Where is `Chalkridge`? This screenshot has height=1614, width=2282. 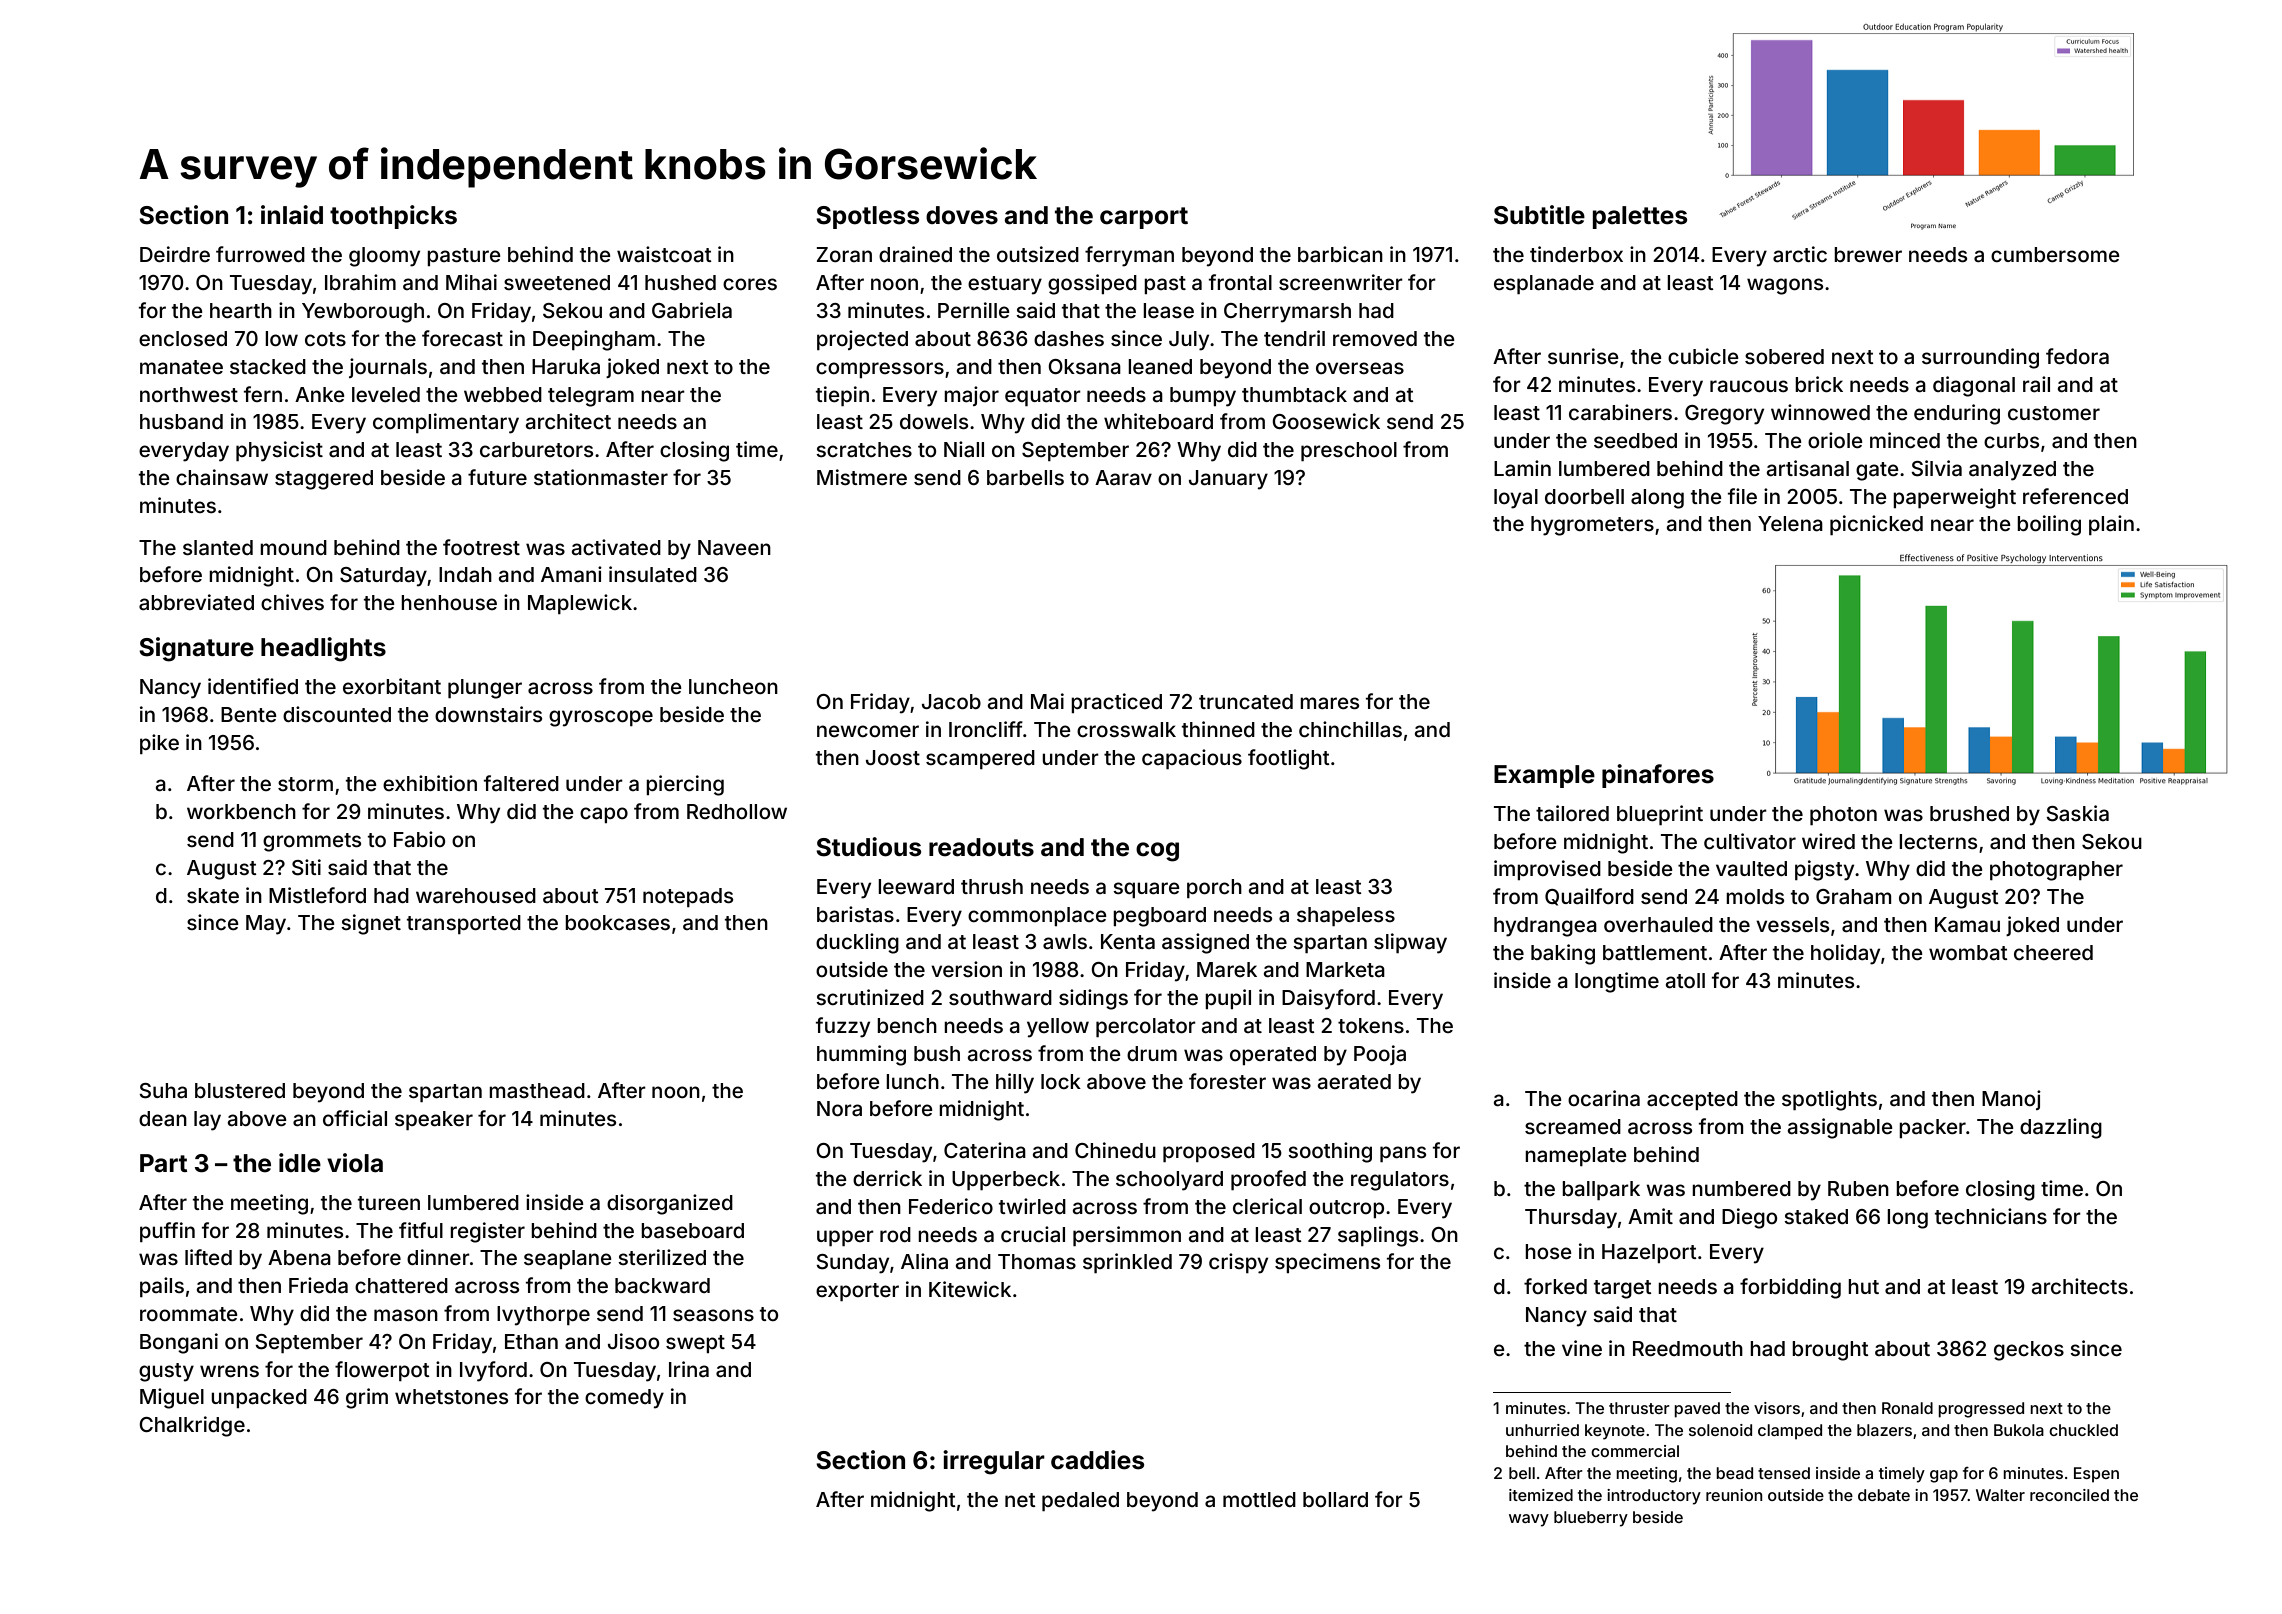 Chalkridge is located at coordinates (192, 1426).
